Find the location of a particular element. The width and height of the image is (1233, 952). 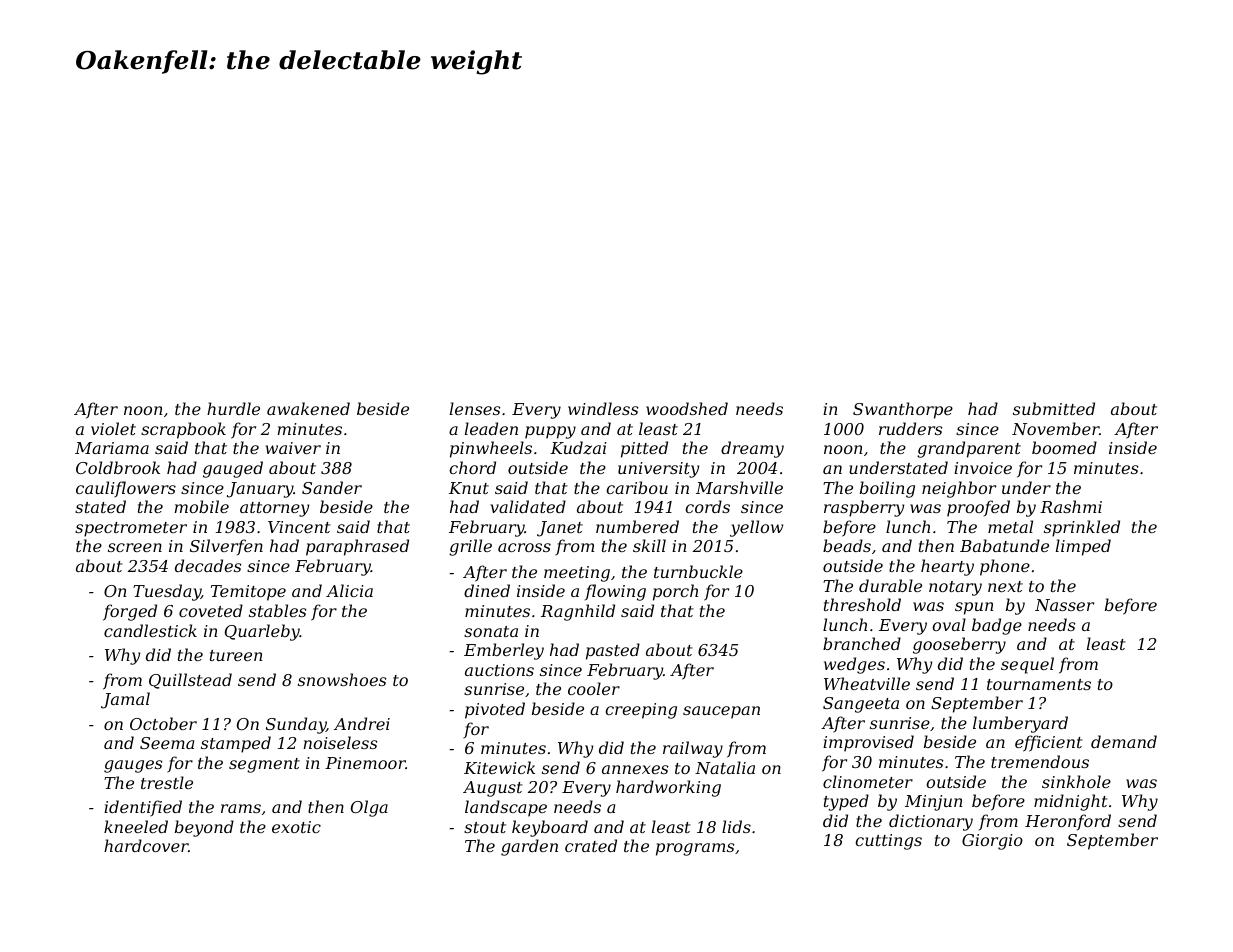

segment is located at coordinates (264, 765).
